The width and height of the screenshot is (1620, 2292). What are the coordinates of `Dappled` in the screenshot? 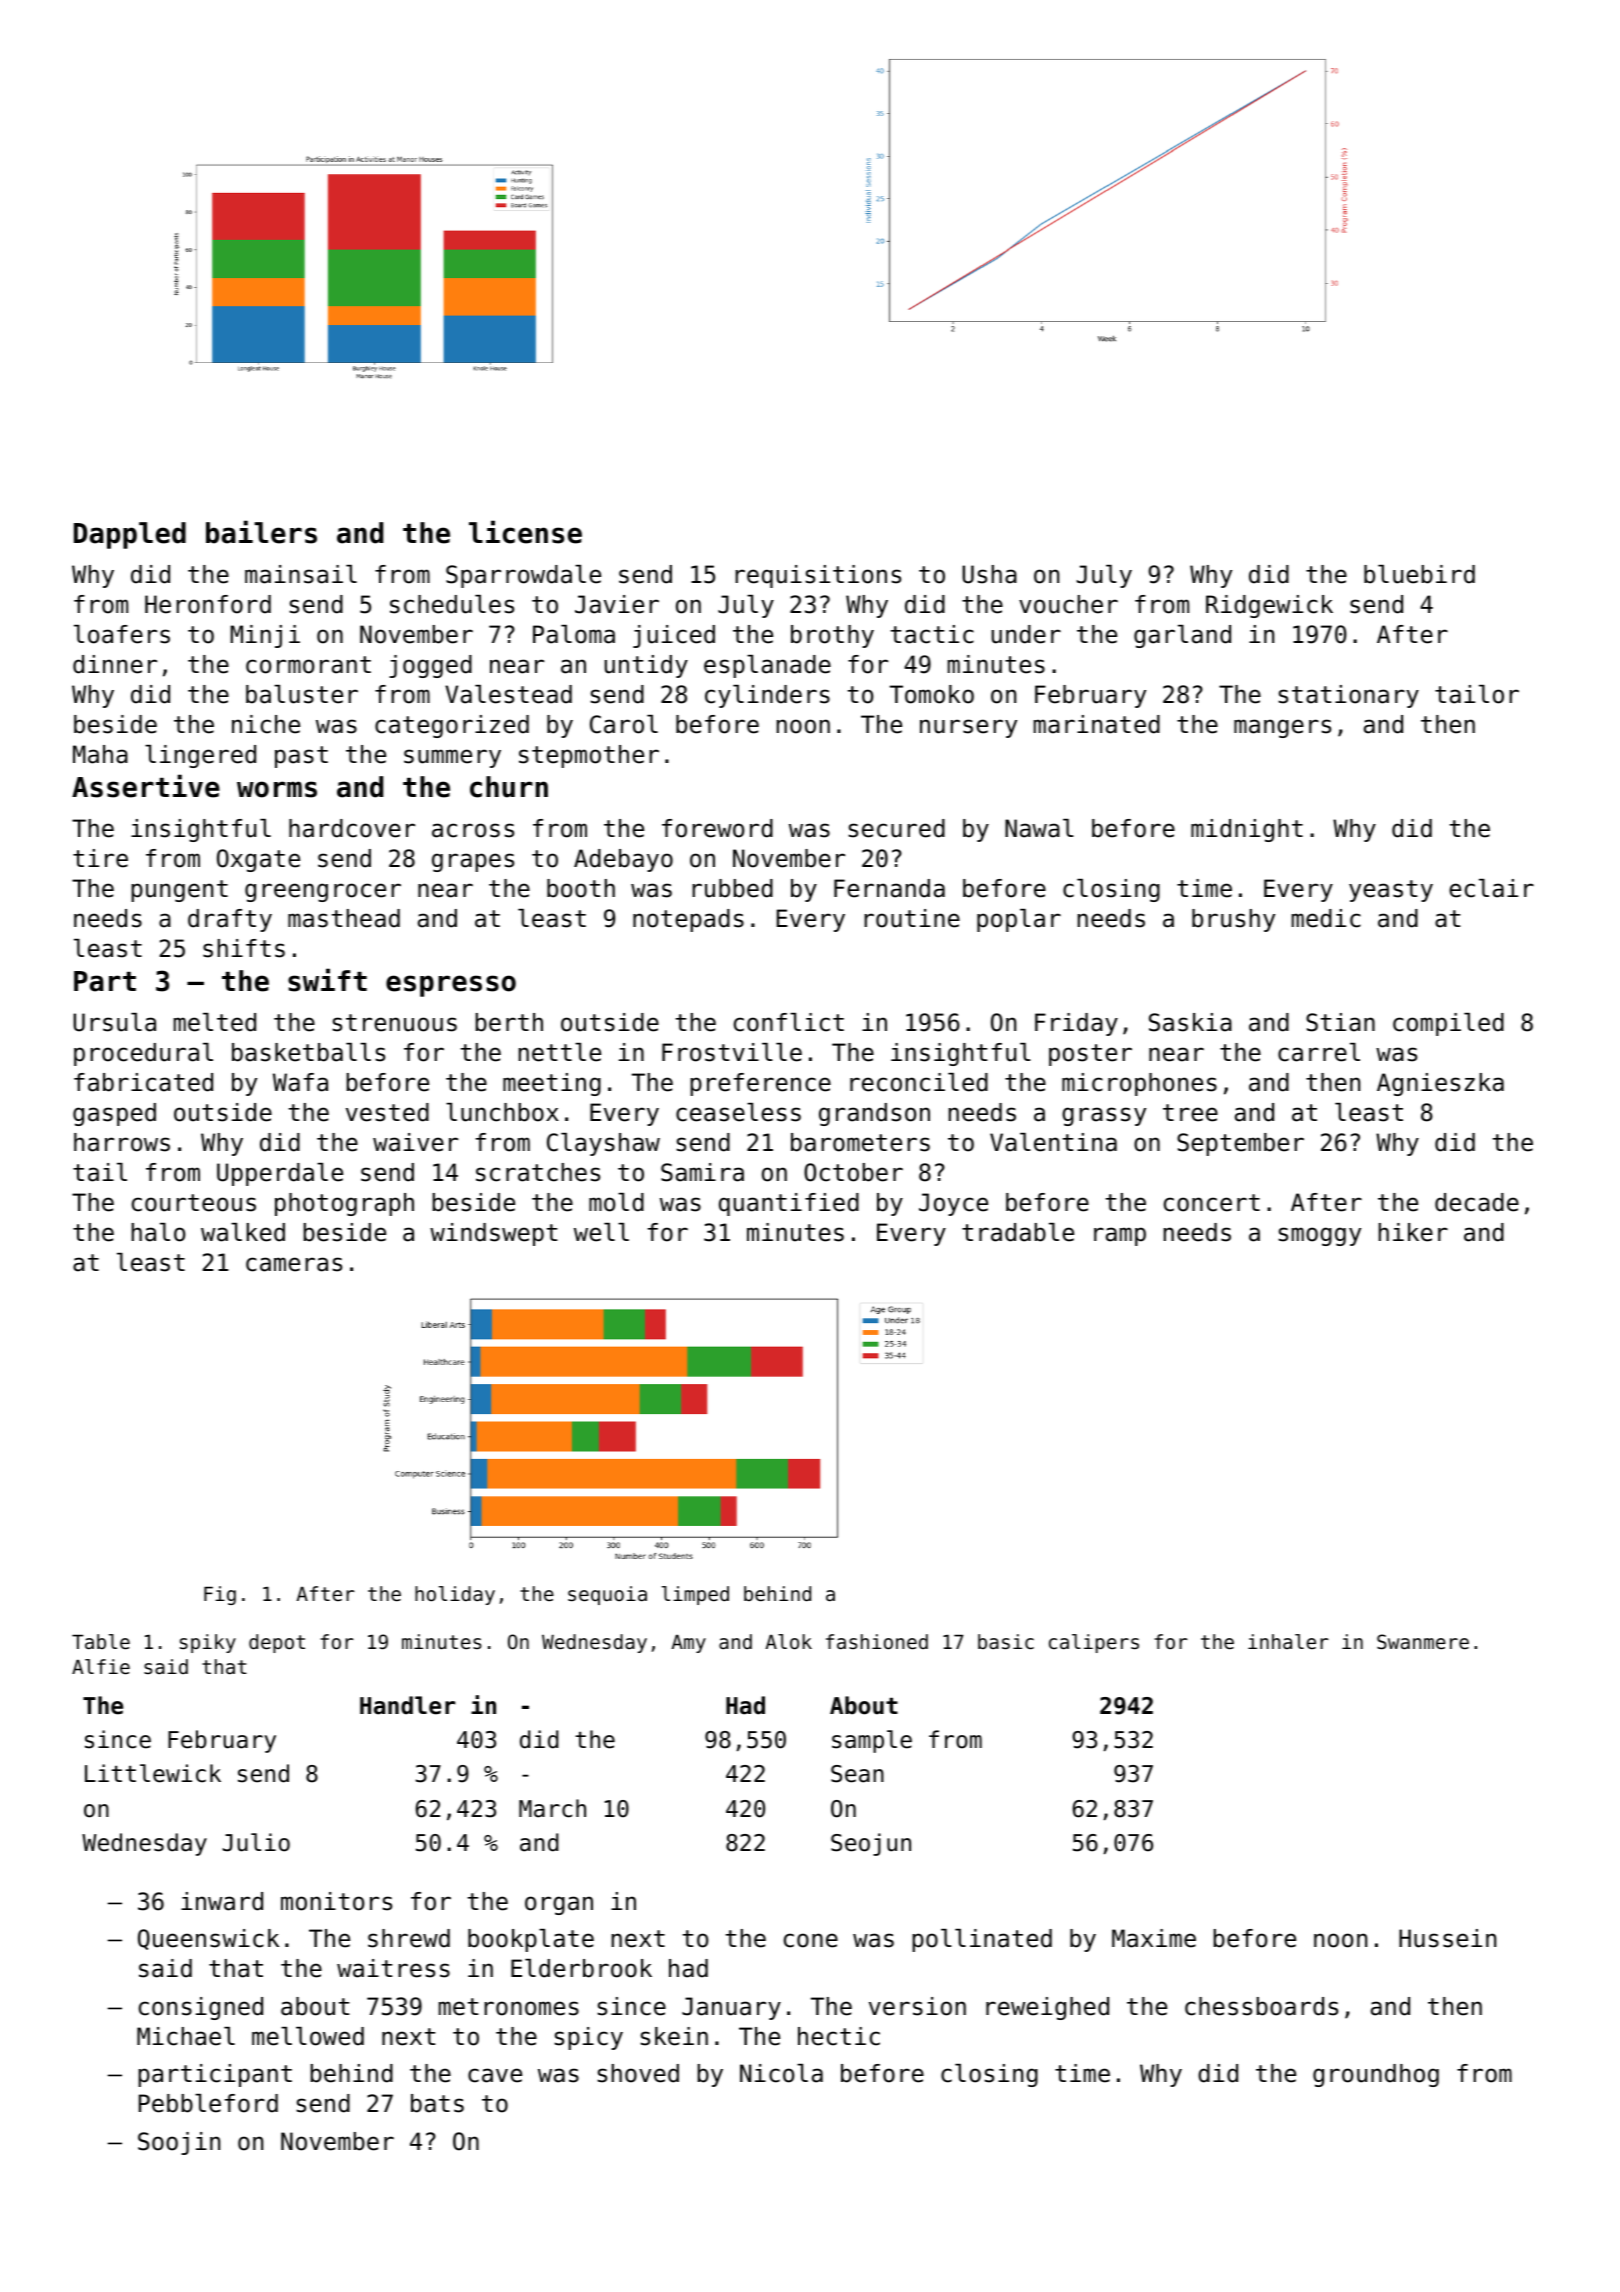 It's located at (130, 535).
